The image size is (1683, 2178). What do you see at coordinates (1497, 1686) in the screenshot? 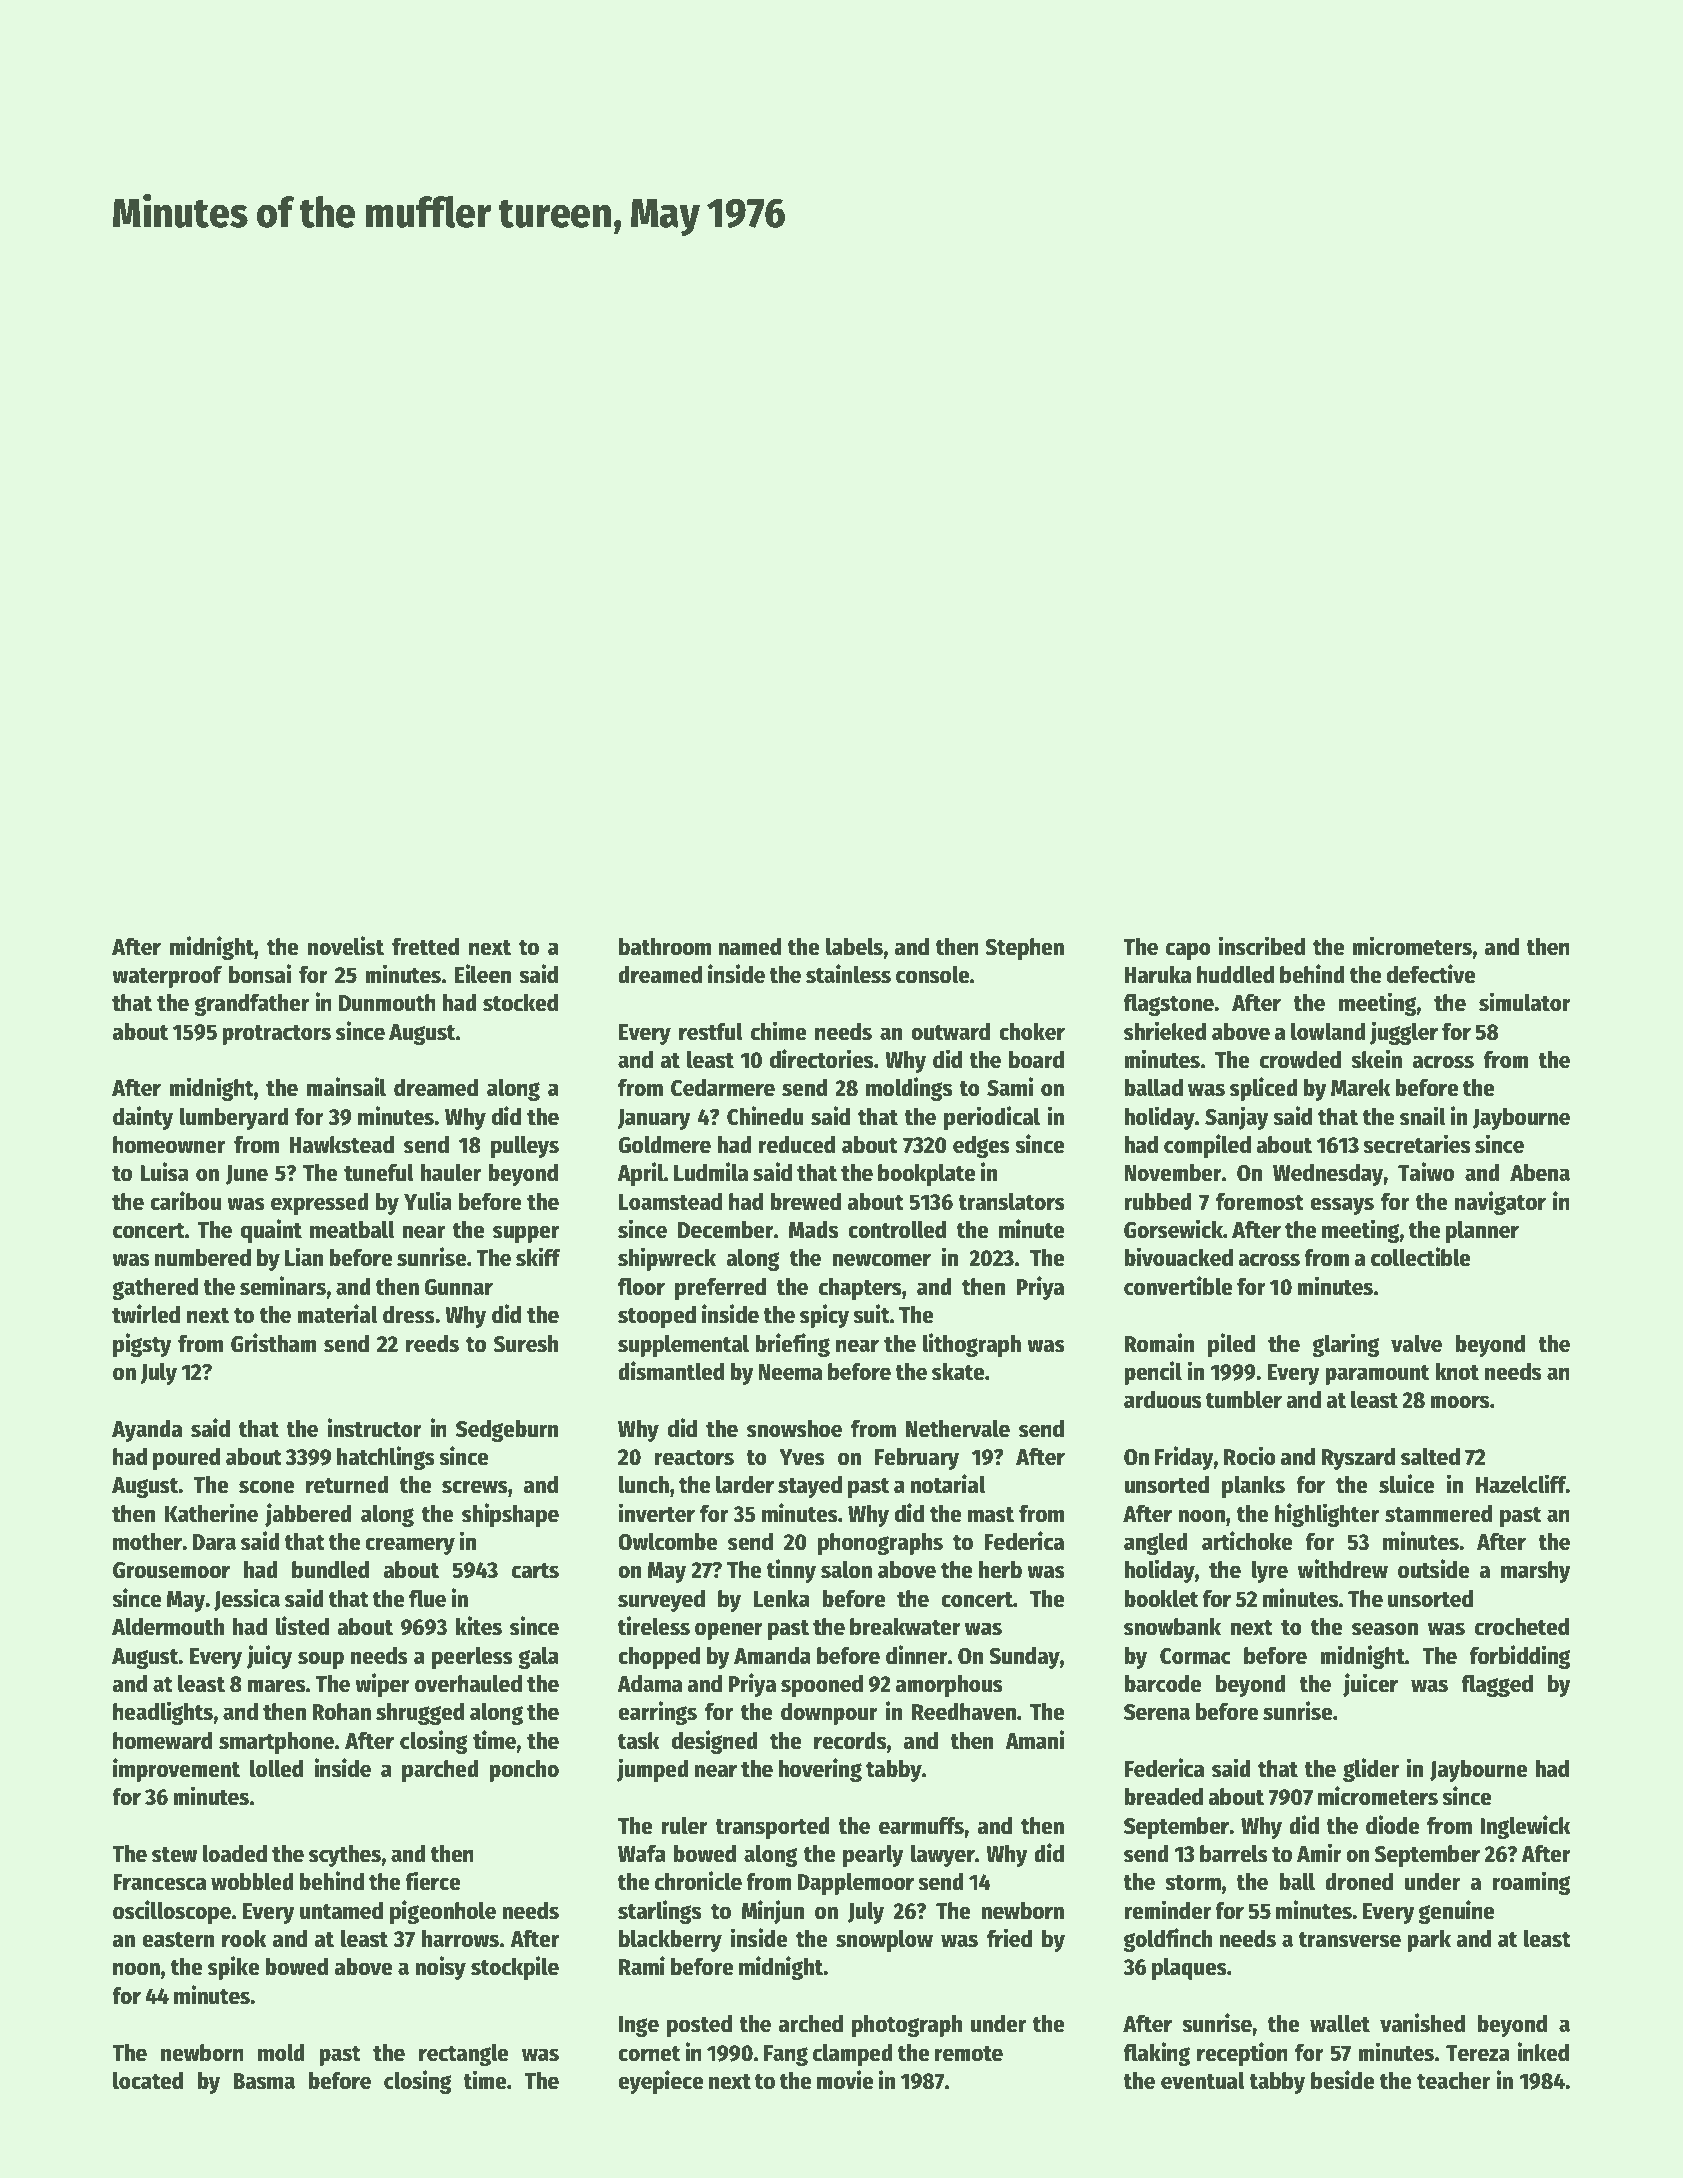
I see `flagged` at bounding box center [1497, 1686].
